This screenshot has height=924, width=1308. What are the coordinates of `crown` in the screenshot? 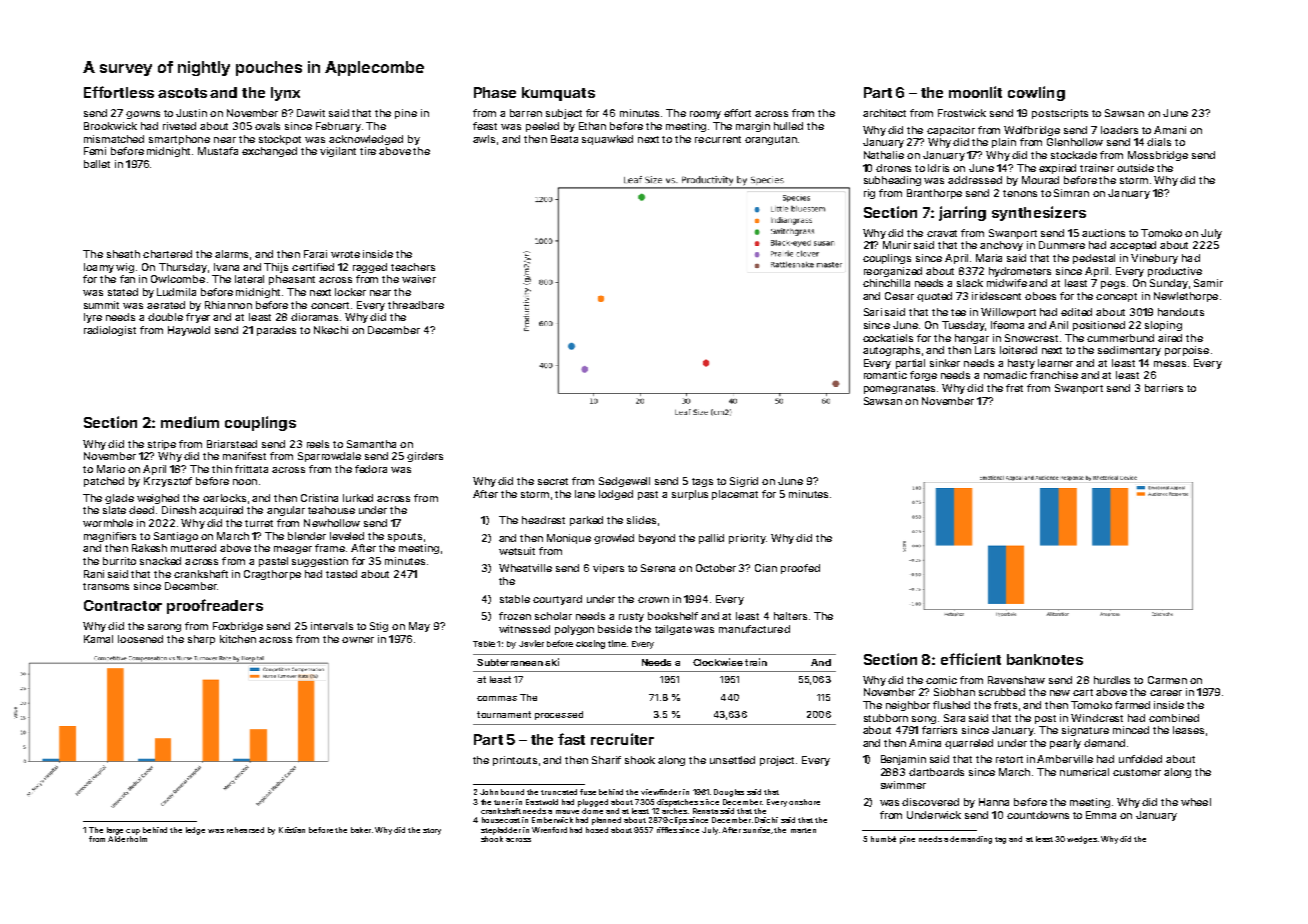 It's located at (653, 600).
